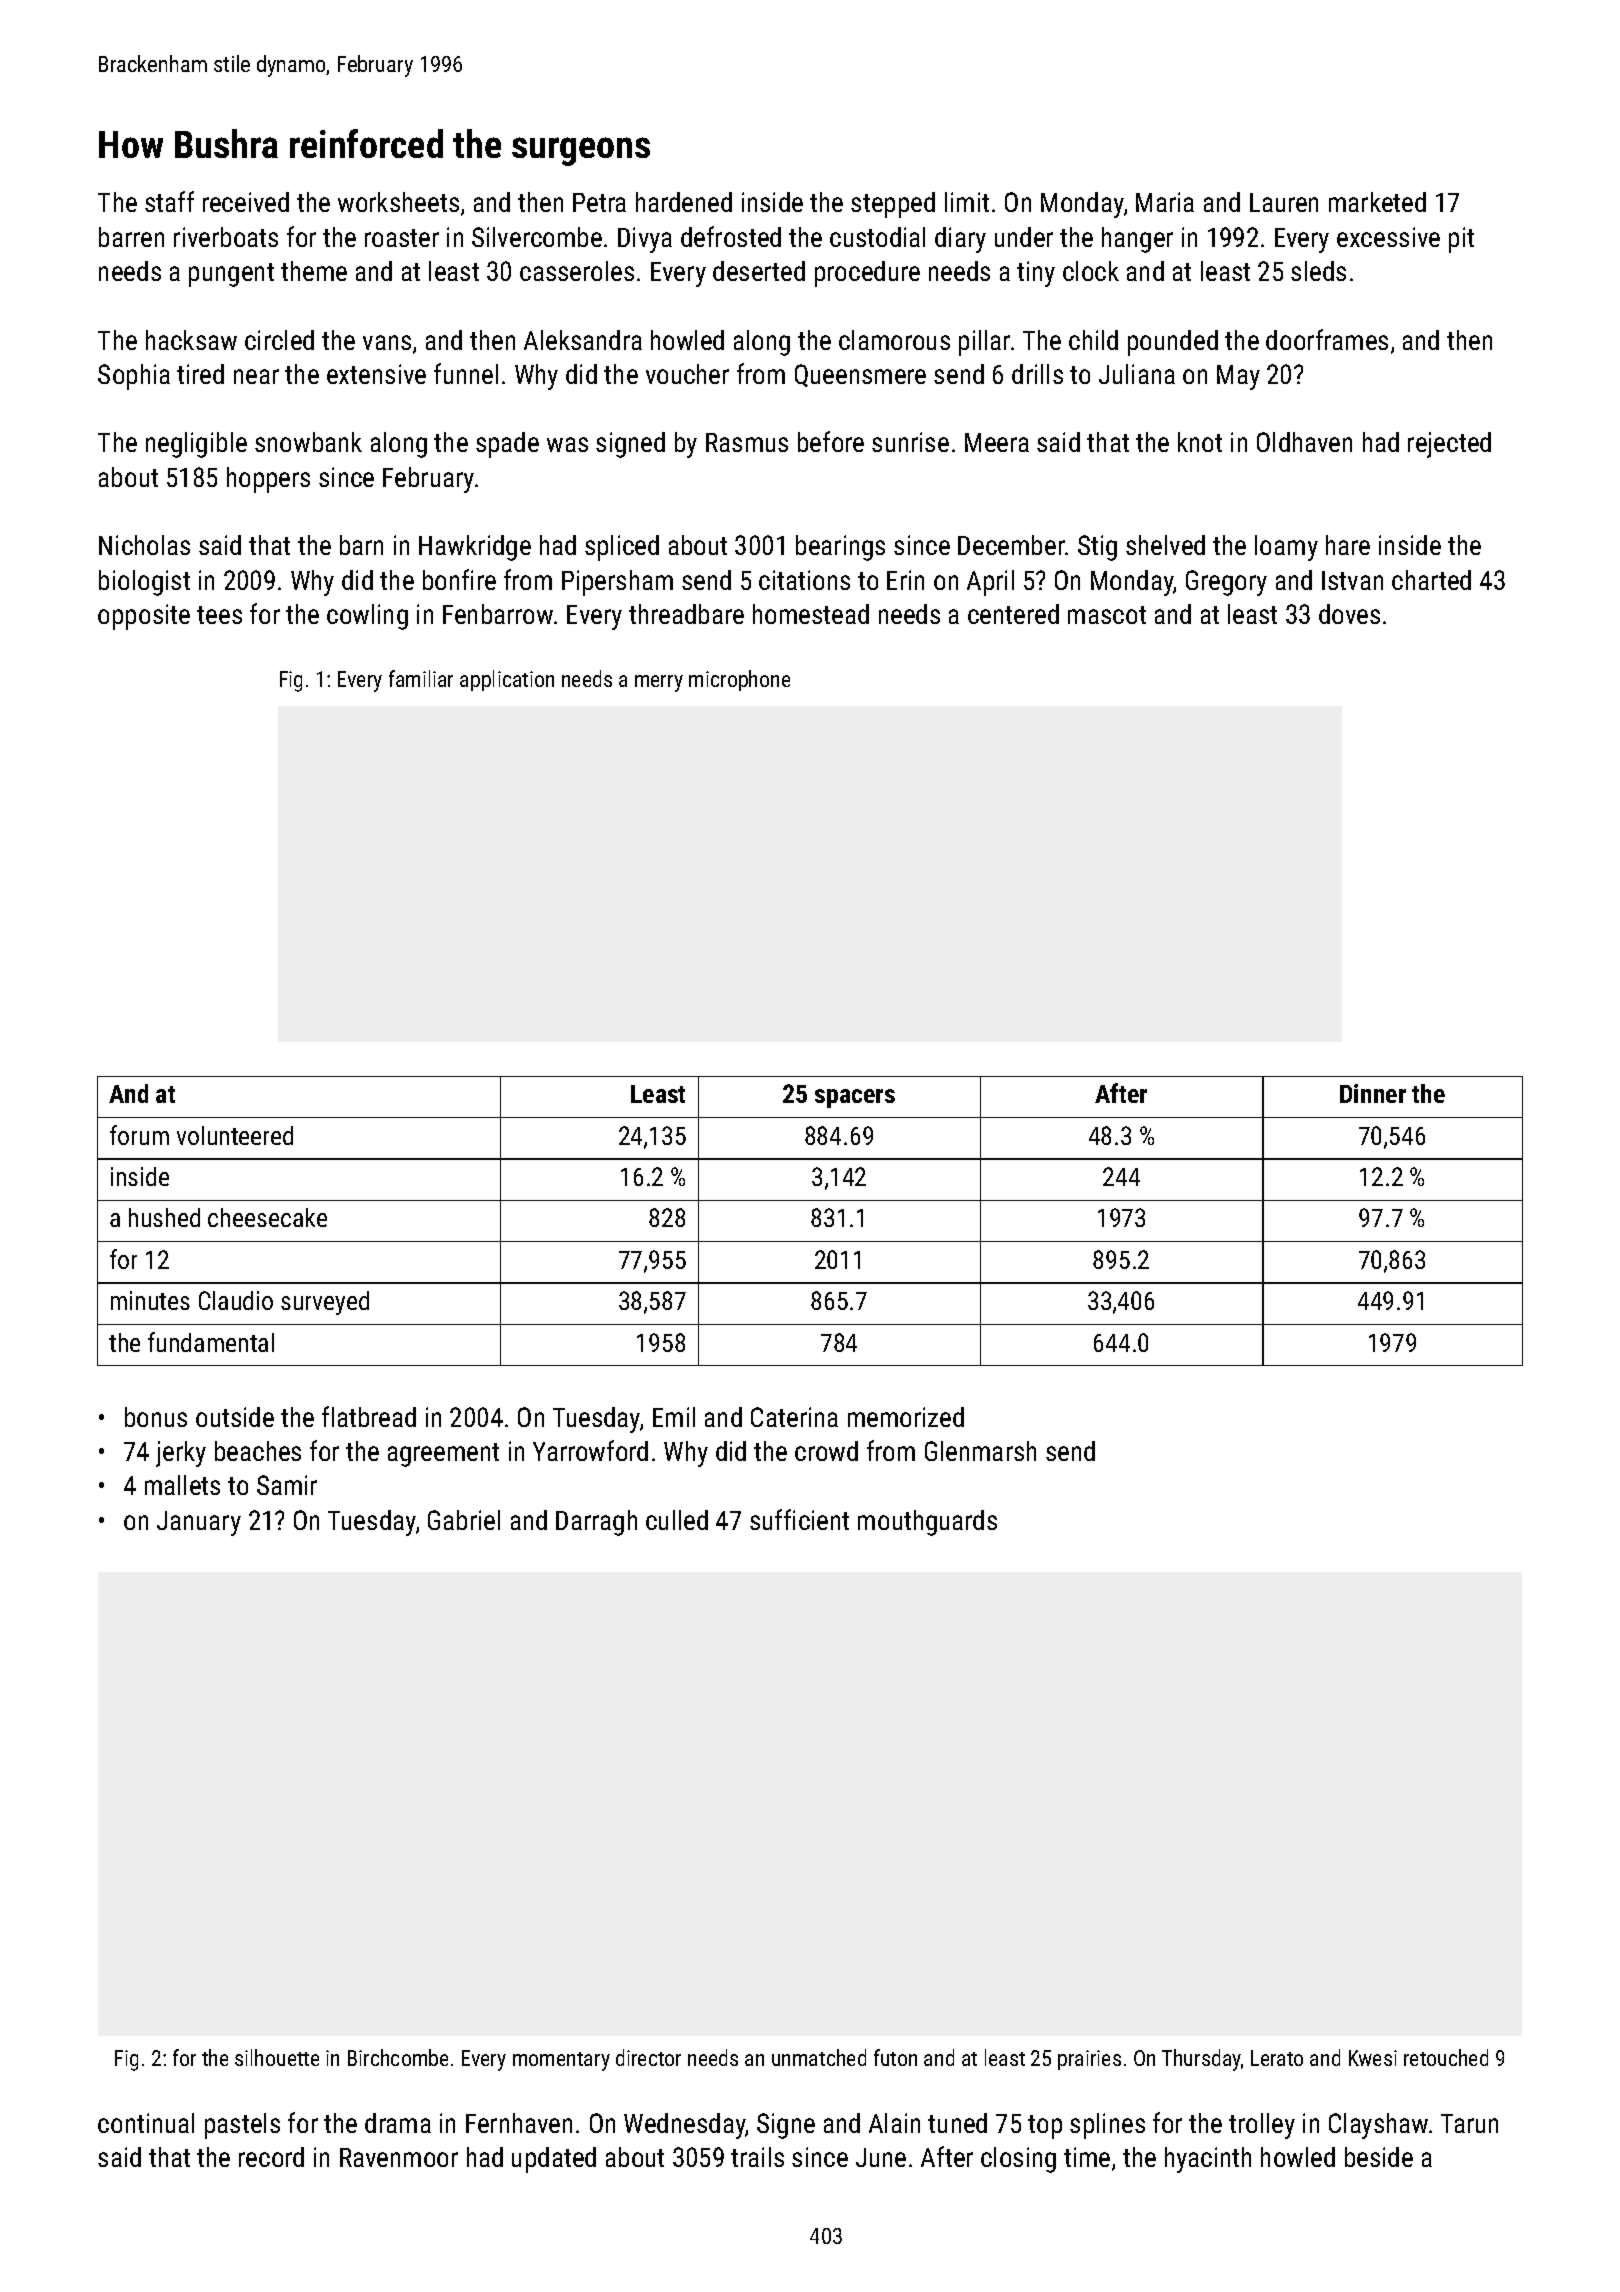 This image has height=2292, width=1620. What do you see at coordinates (980, 1451) in the image?
I see `Glenmarsh` at bounding box center [980, 1451].
